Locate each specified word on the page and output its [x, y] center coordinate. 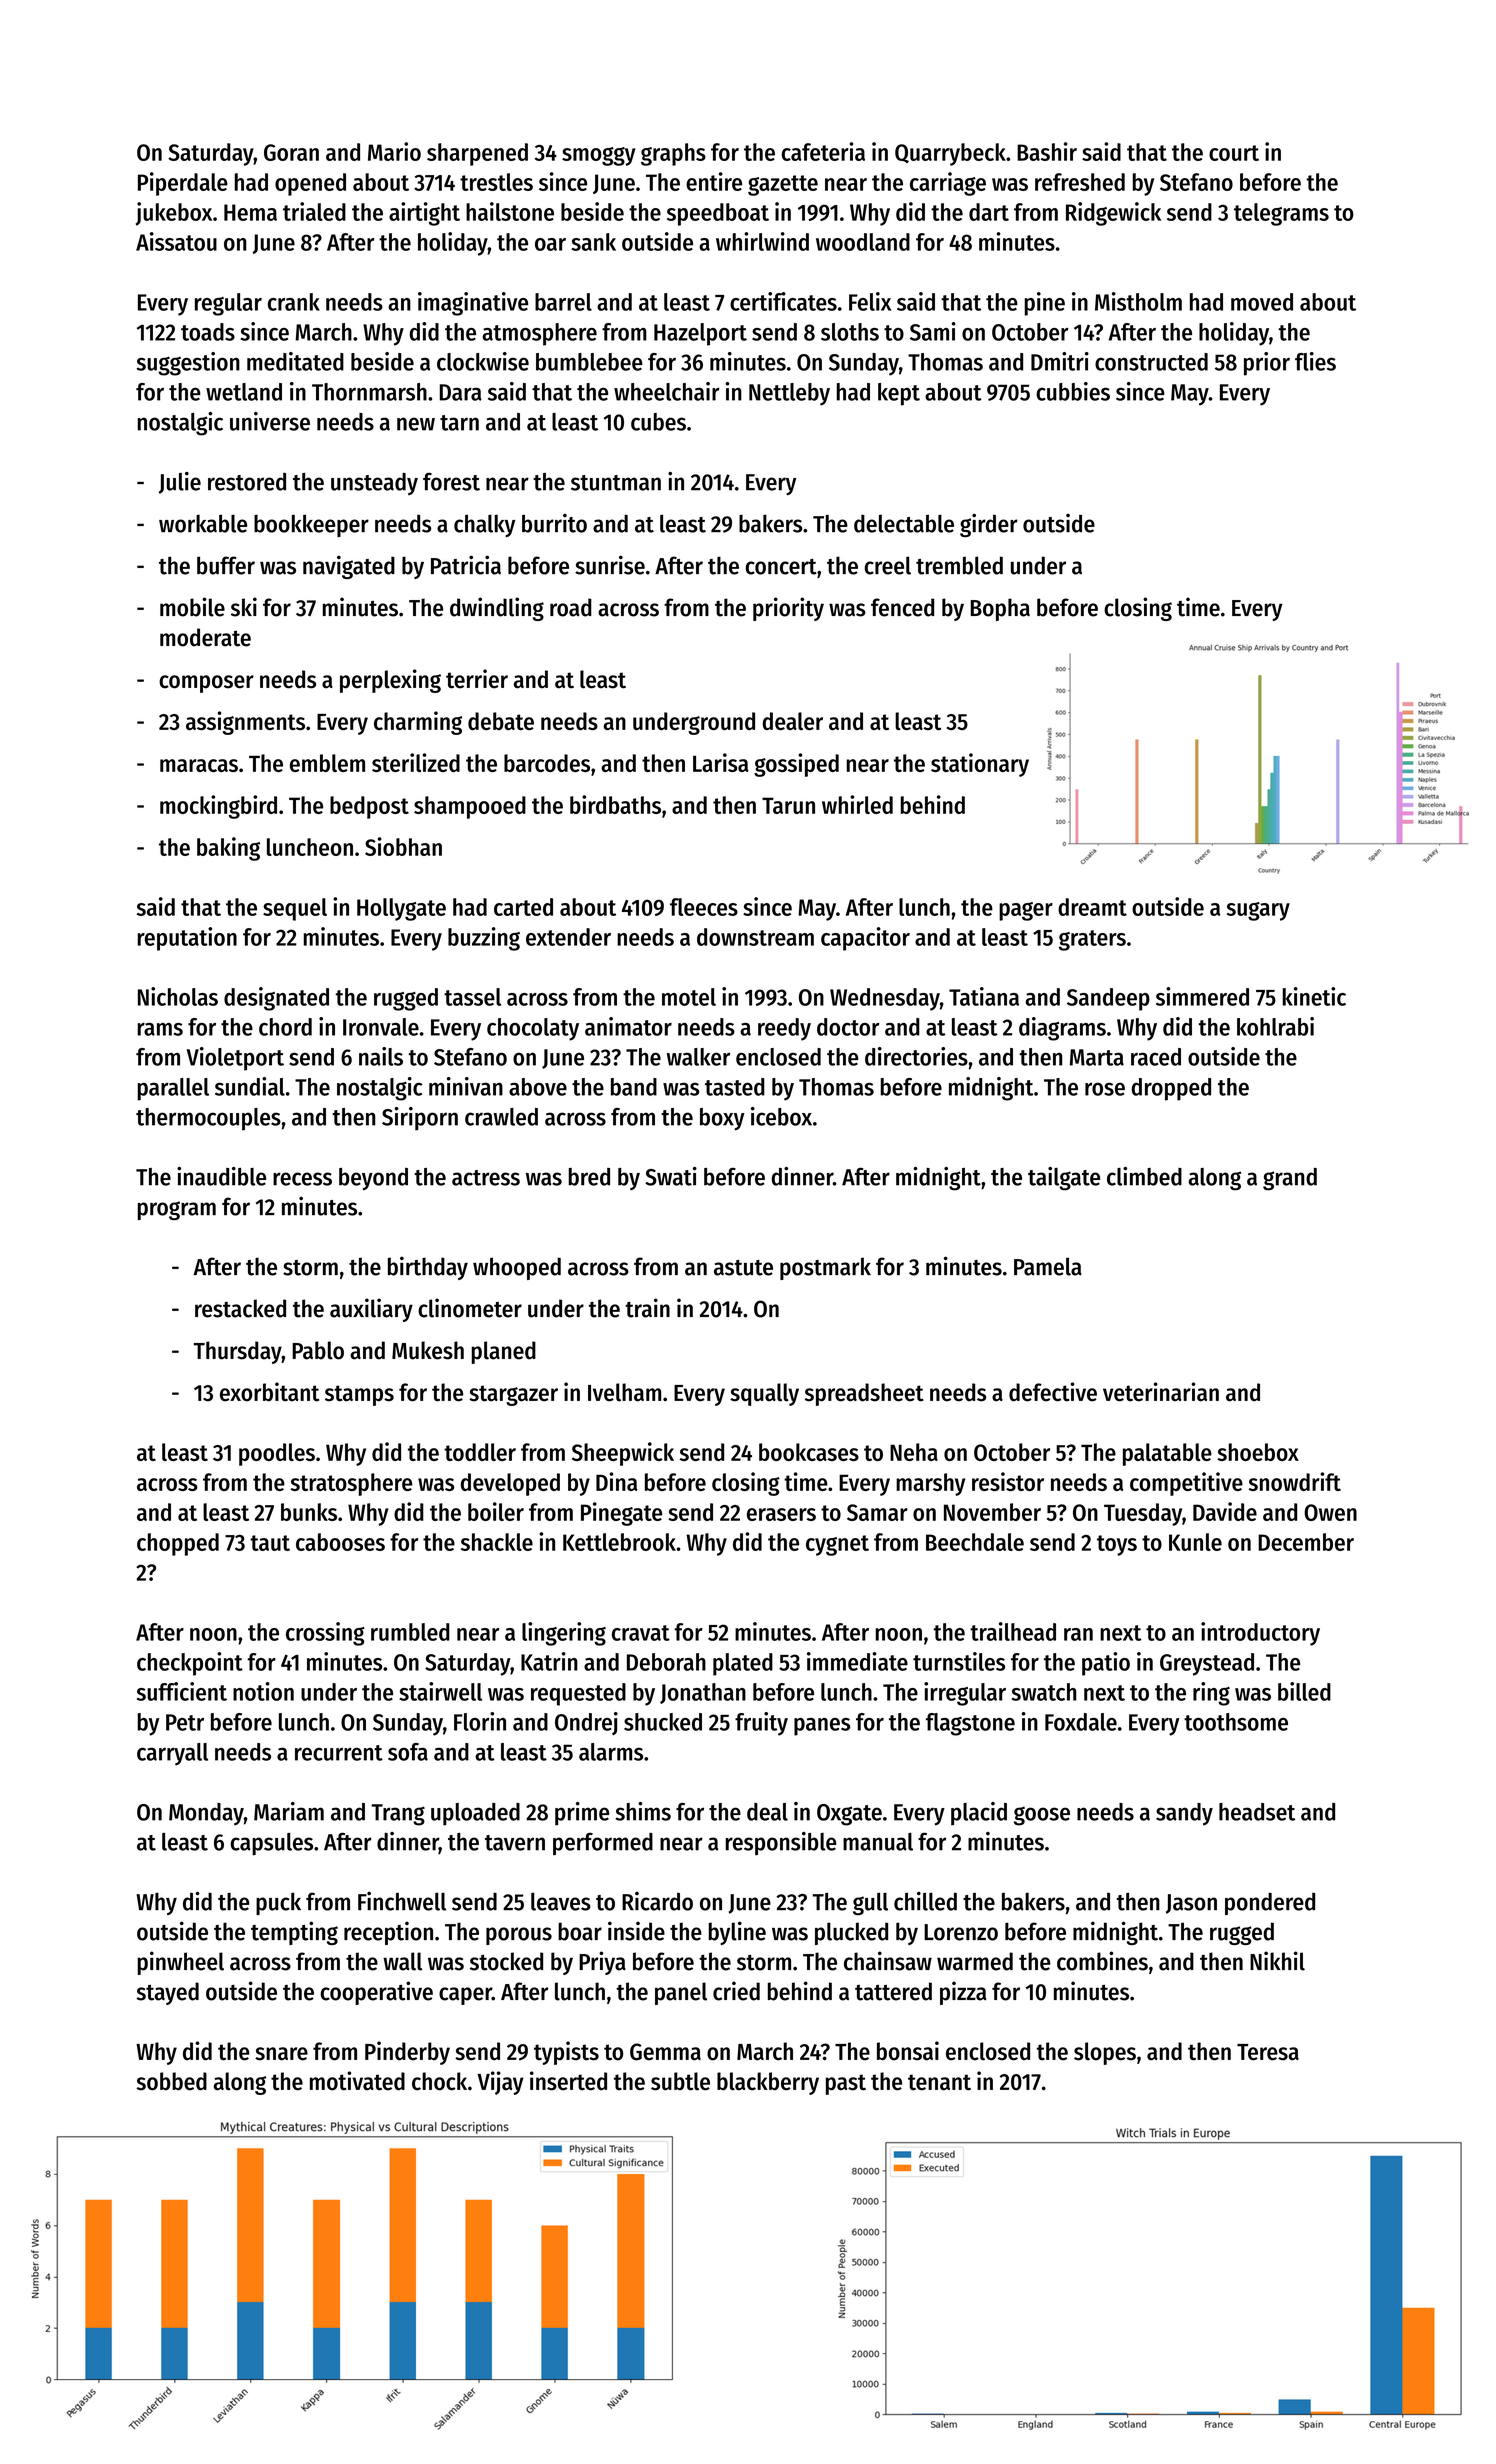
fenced [902, 607]
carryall [172, 1754]
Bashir [1047, 151]
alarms [611, 1752]
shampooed [470, 807]
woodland [863, 242]
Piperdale [183, 184]
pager [1026, 911]
